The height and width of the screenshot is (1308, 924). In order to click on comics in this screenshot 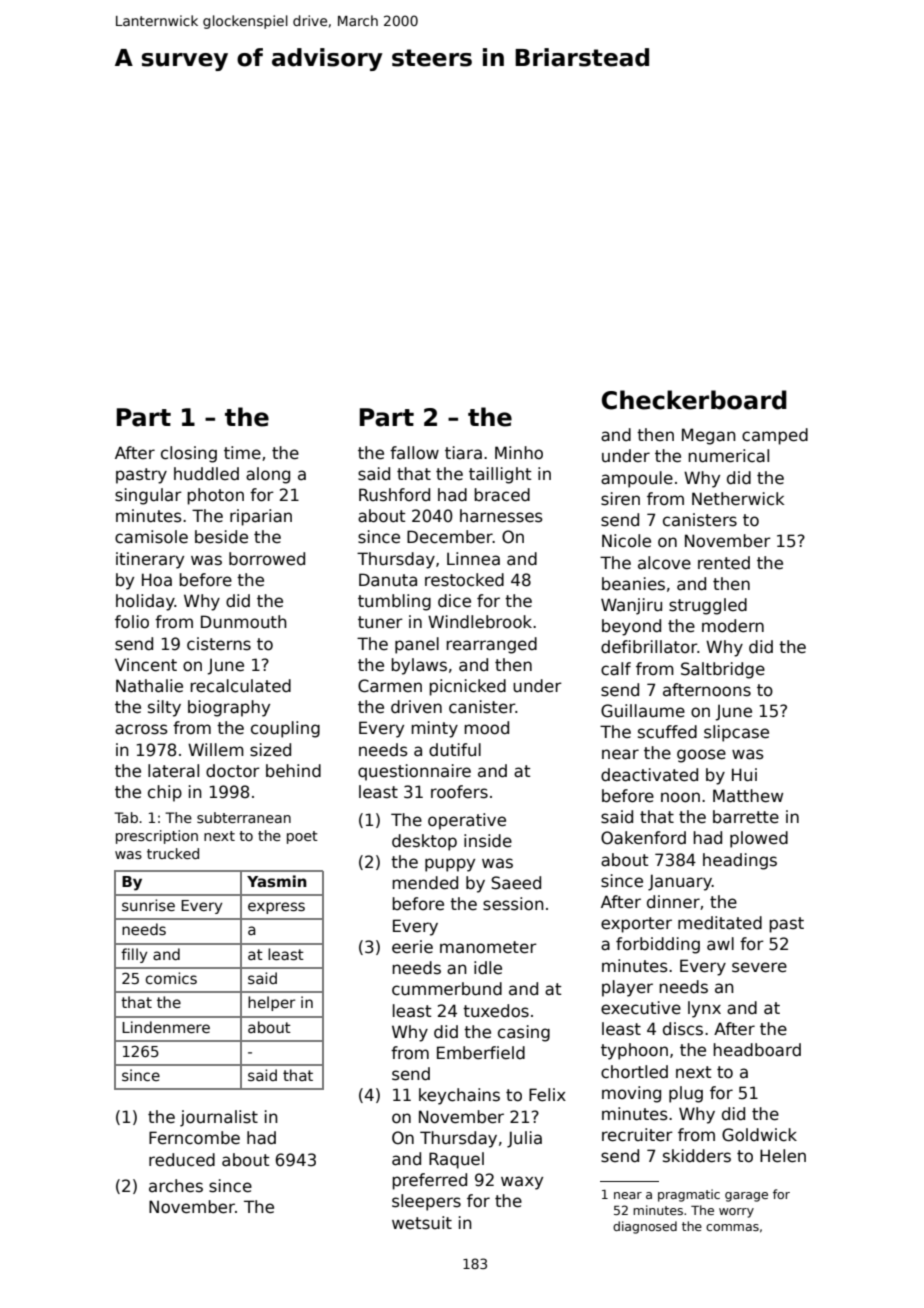, I will do `click(171, 978)`.
